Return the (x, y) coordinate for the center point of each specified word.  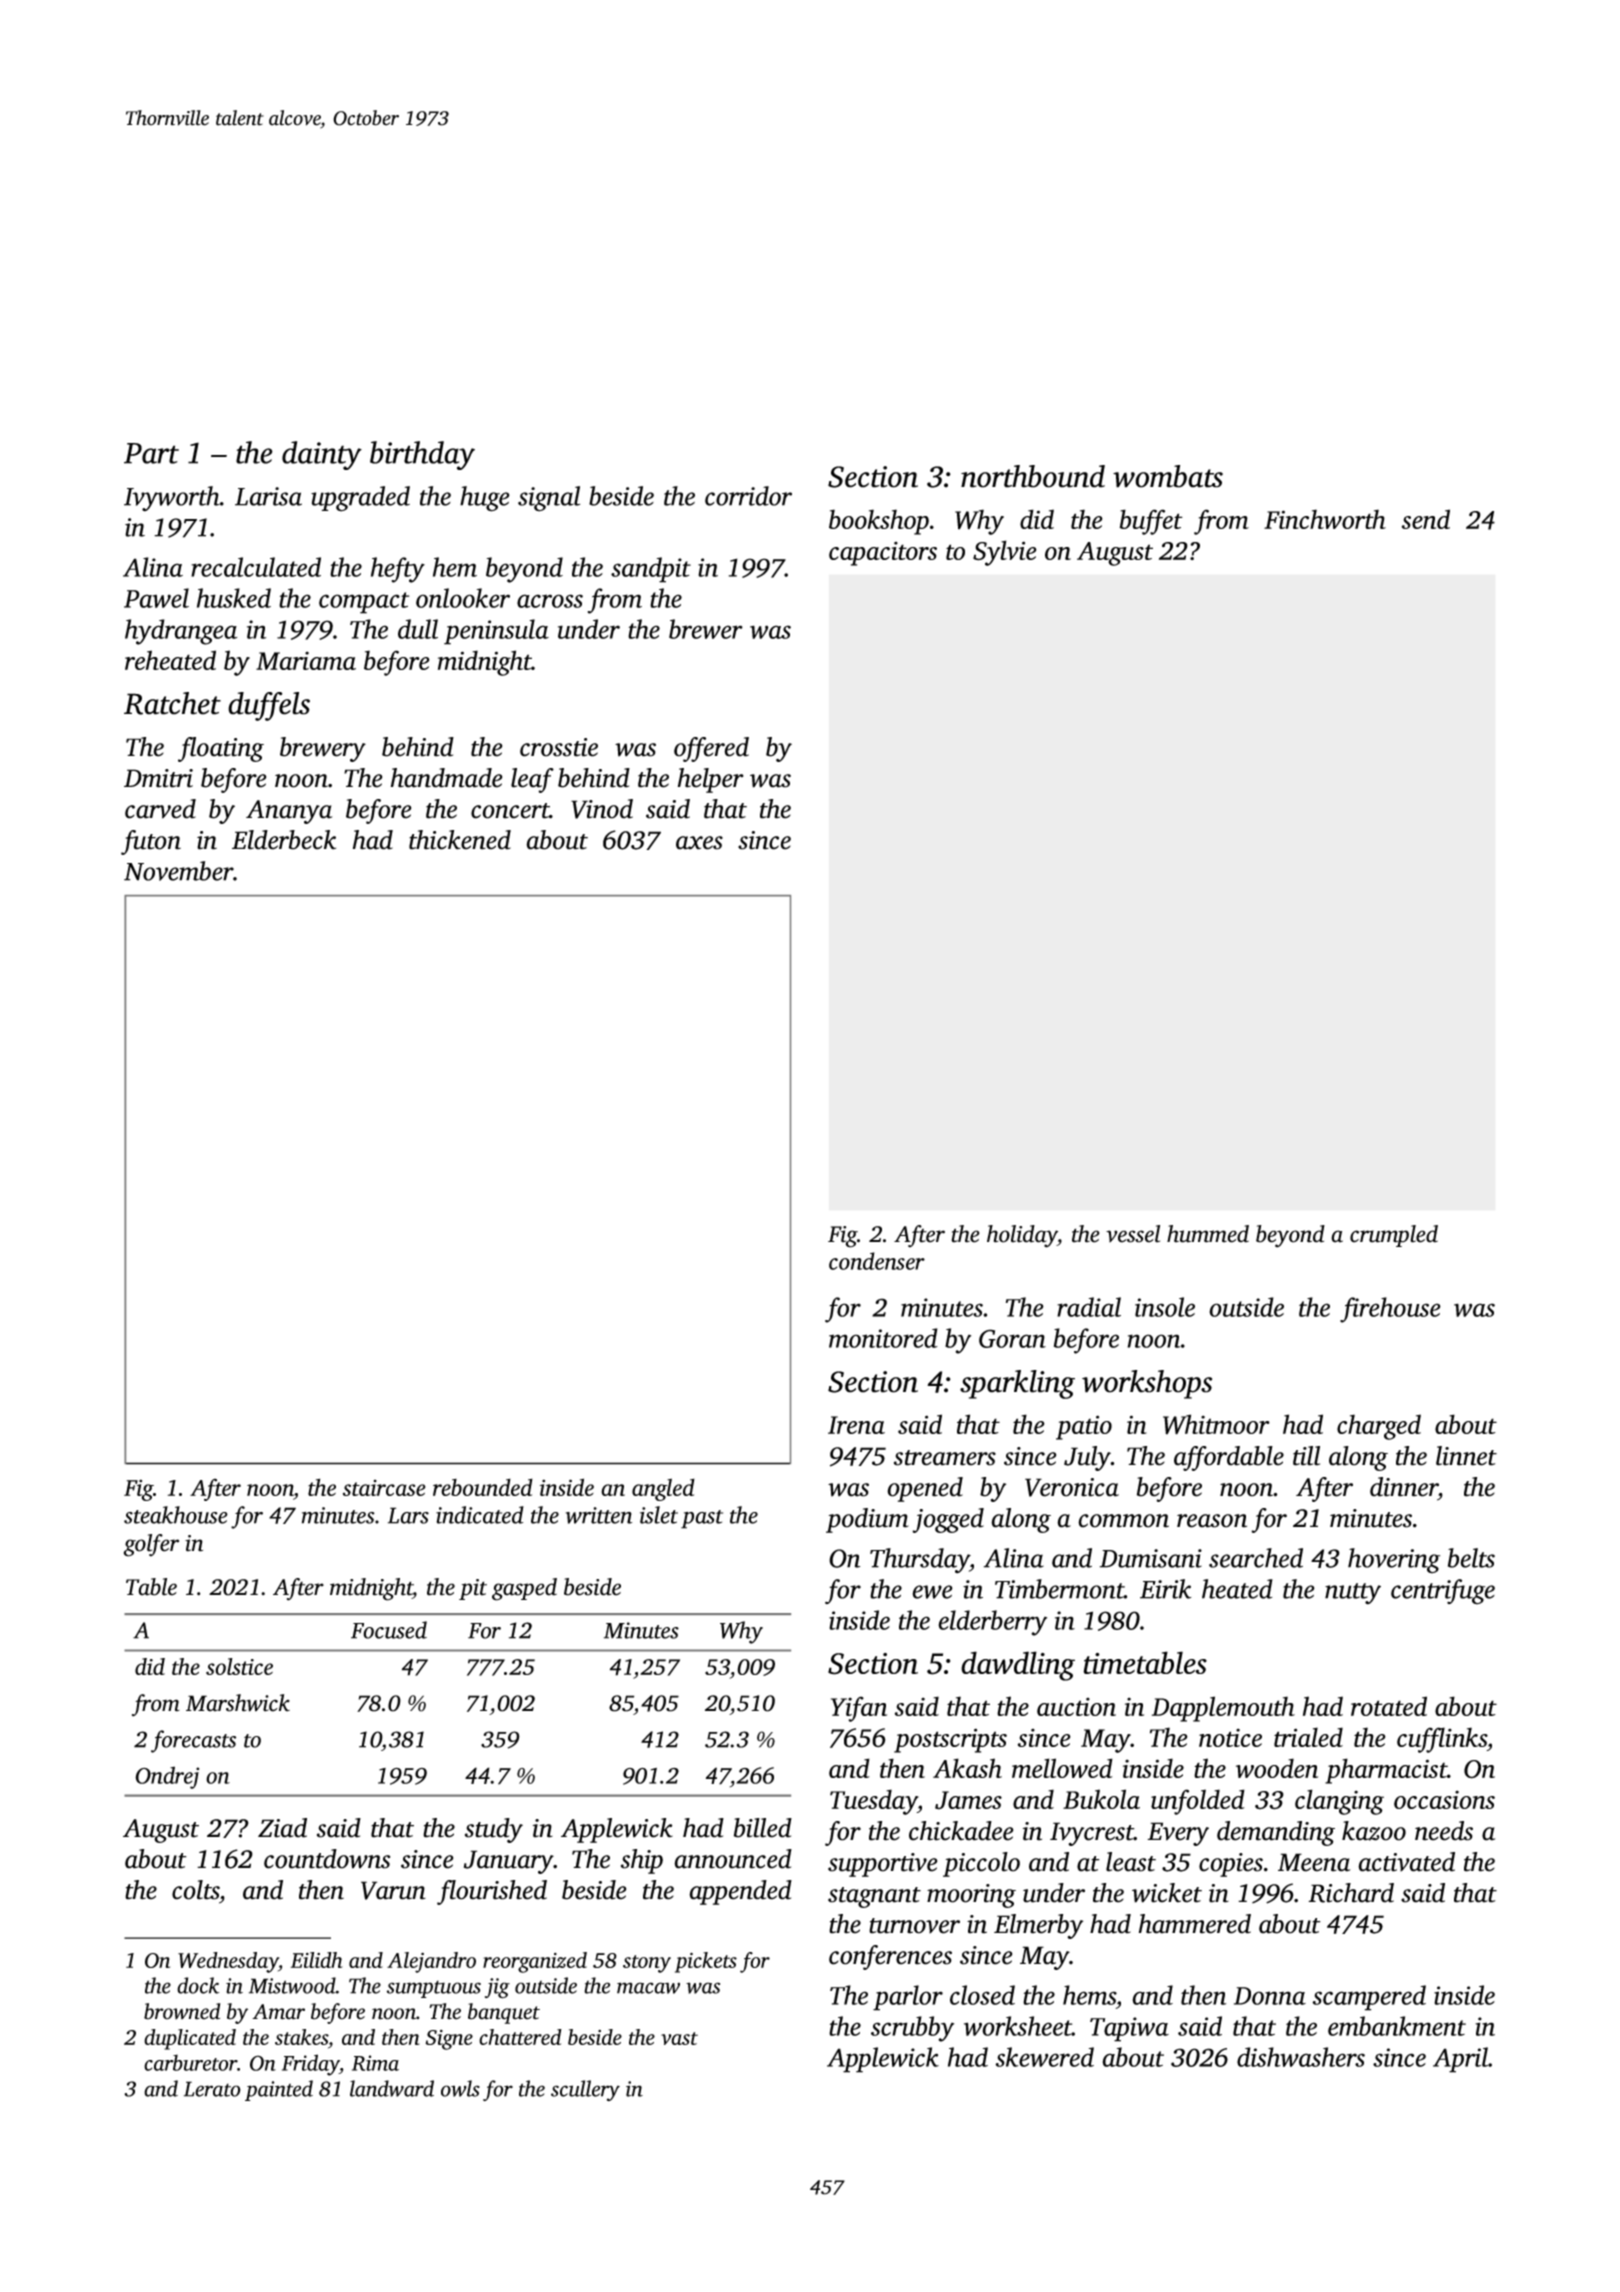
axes (699, 843)
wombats (1168, 476)
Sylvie (1005, 553)
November (178, 871)
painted (279, 2090)
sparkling (1017, 1384)
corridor (748, 496)
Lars (408, 1515)
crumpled (1394, 1236)
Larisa (268, 496)
